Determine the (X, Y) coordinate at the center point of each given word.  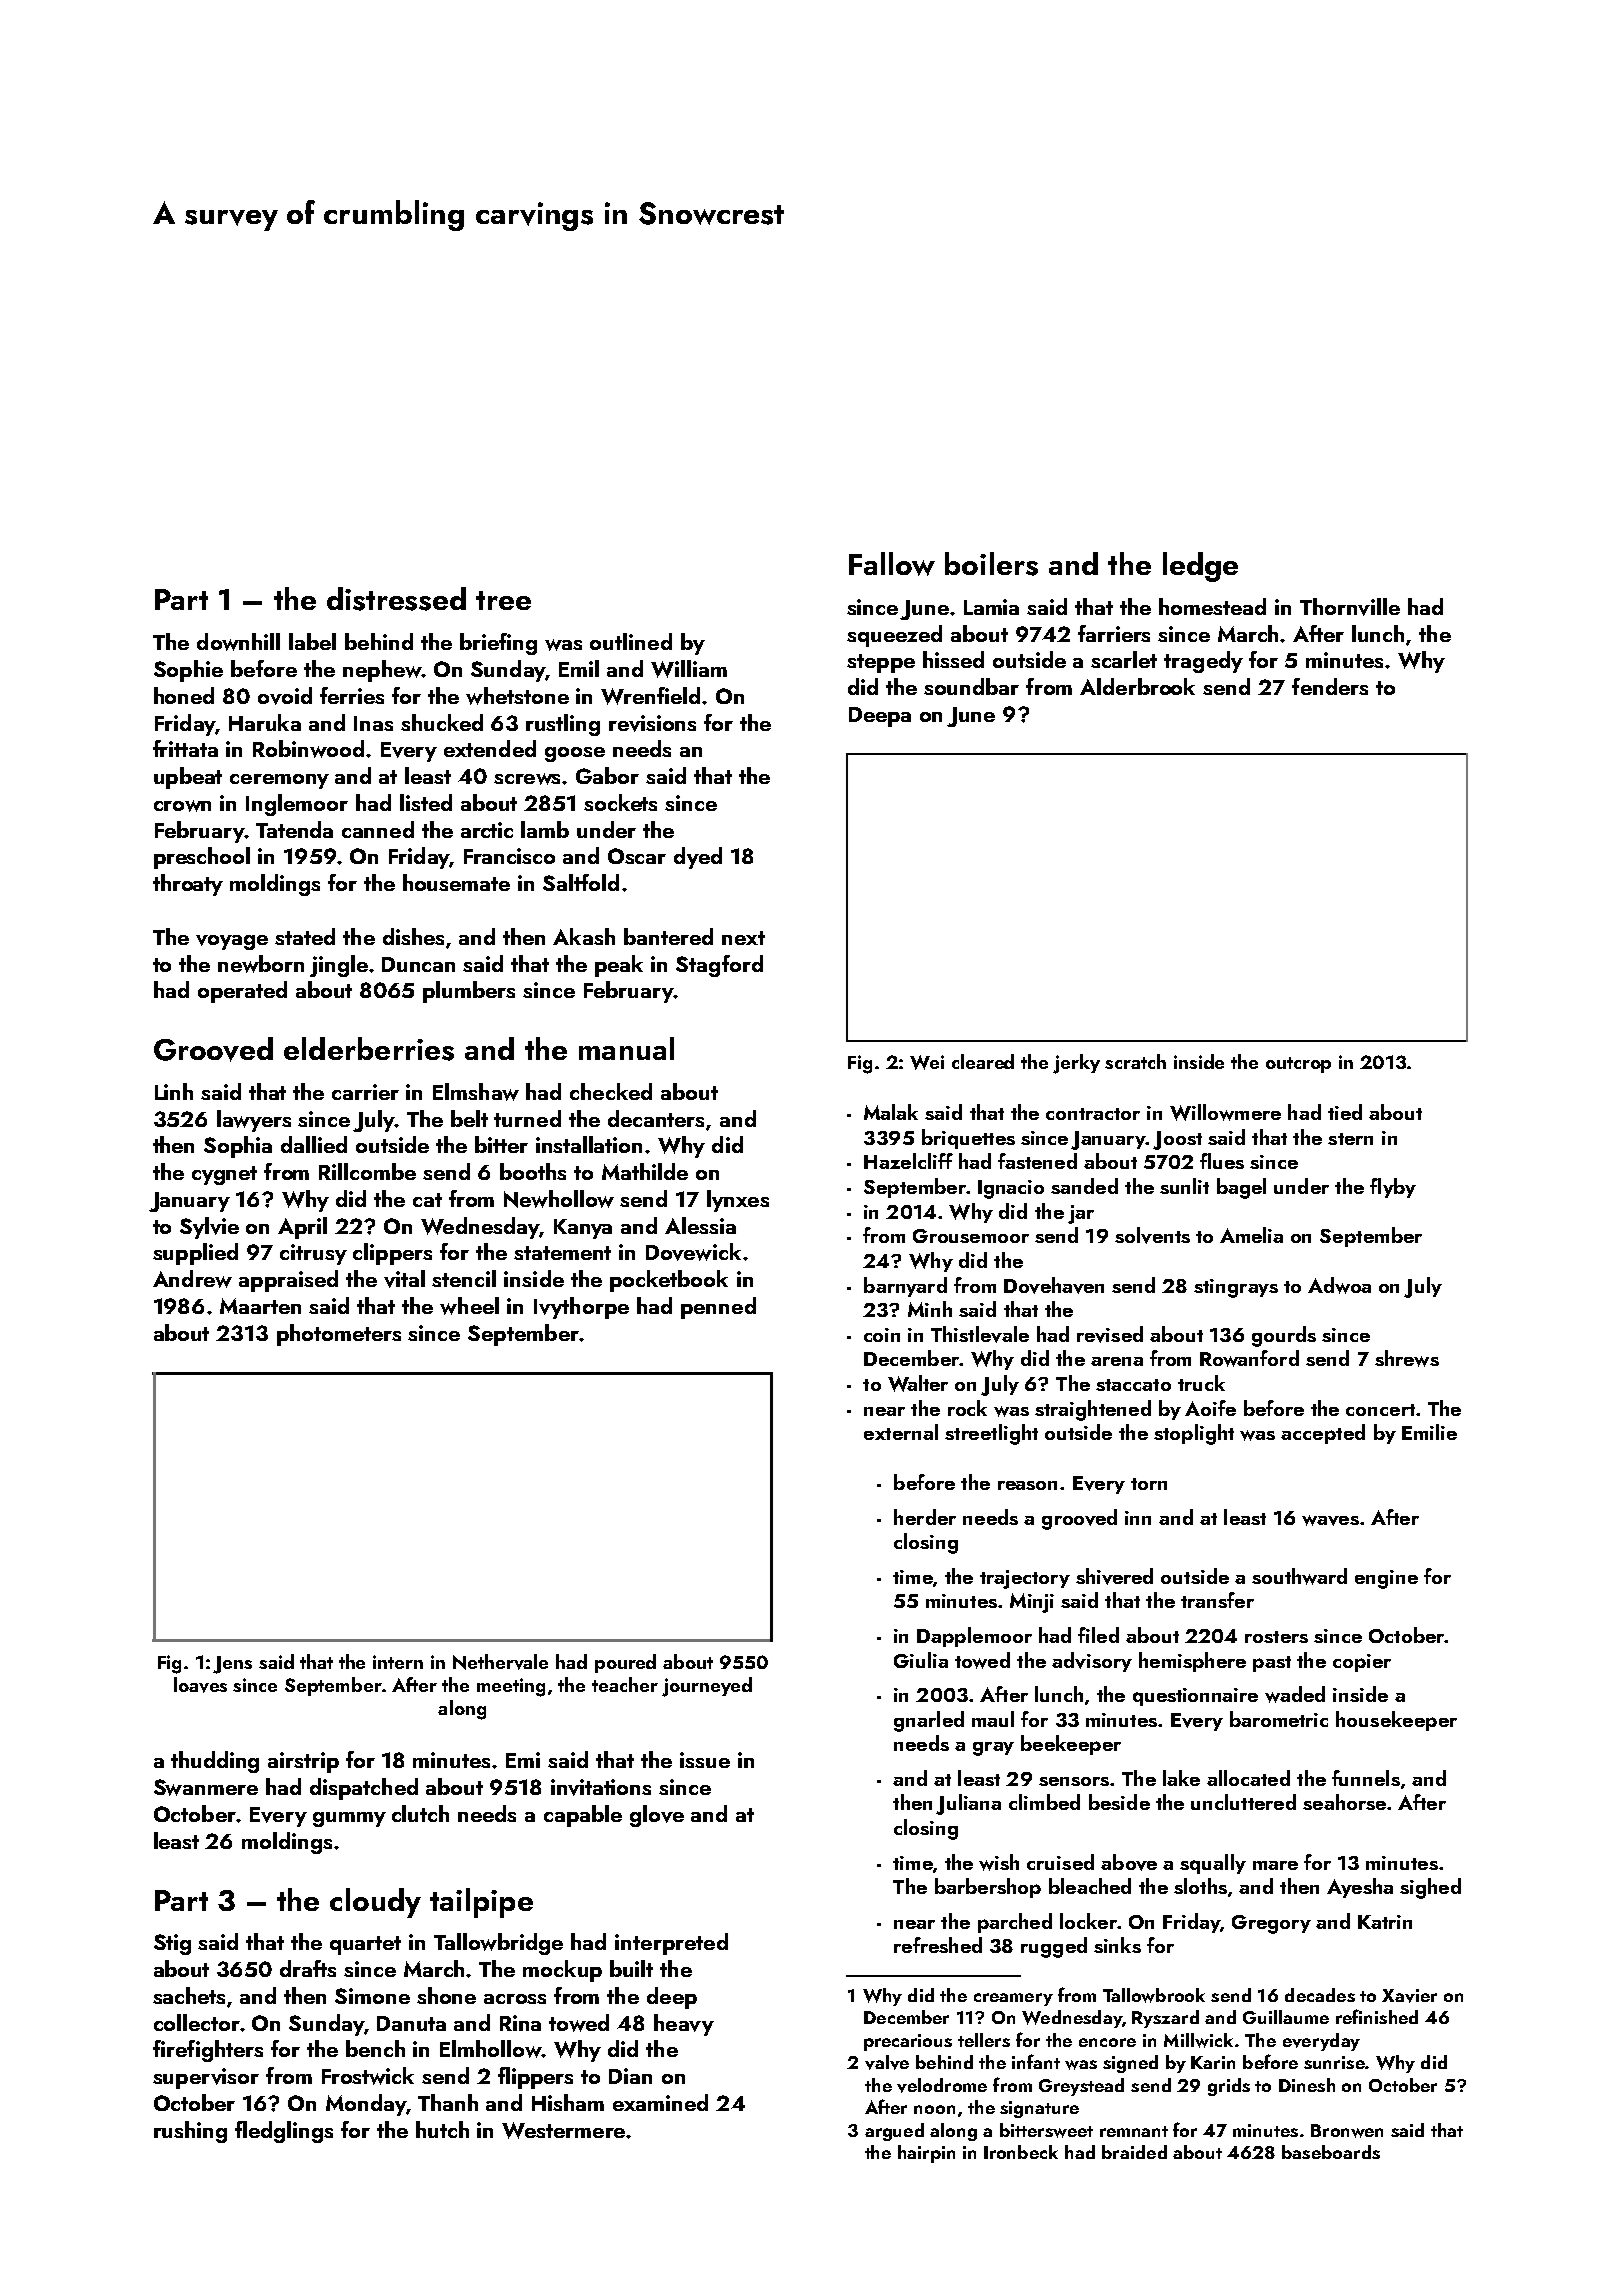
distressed (396, 599)
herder (925, 1517)
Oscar (637, 856)
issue (705, 1760)
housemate (456, 882)
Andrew (192, 1279)
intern (398, 1662)
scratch (1135, 1061)
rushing (190, 2132)
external (901, 1432)
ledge (1200, 567)
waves (1330, 1520)
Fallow (892, 564)
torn (1149, 1484)
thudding (215, 1762)
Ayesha (1360, 1888)
